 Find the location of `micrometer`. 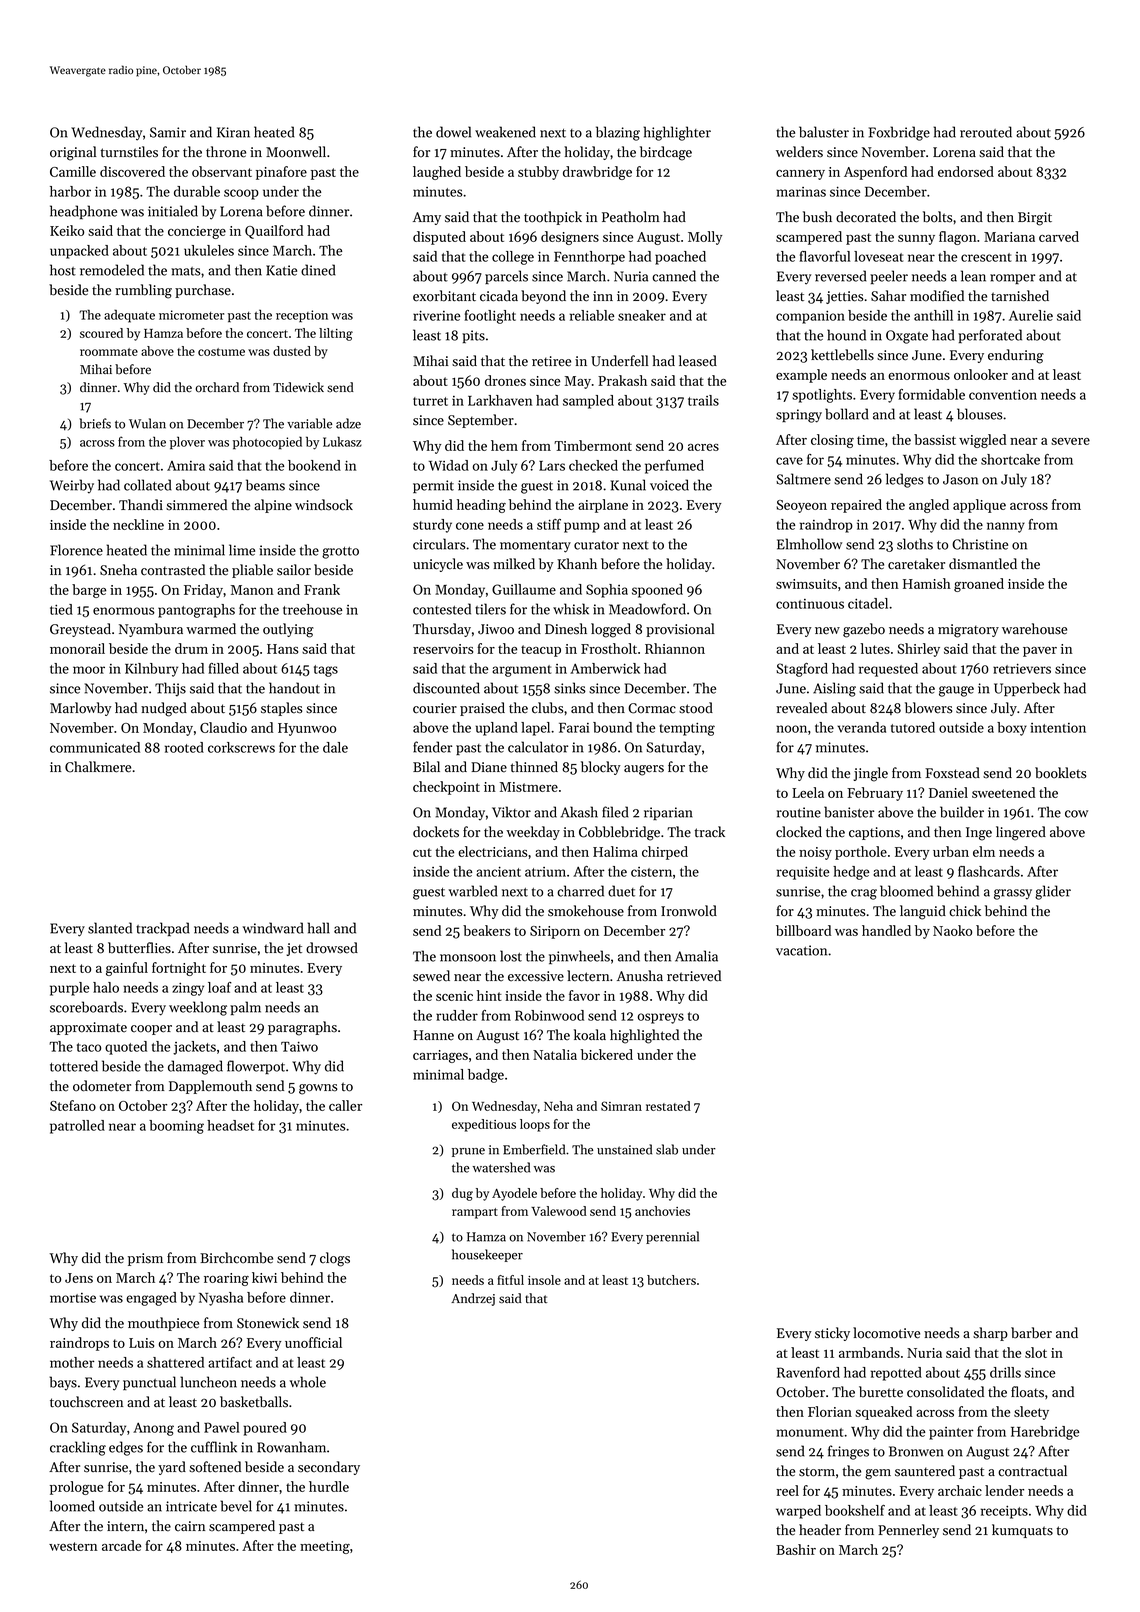

micrometer is located at coordinates (191, 315).
